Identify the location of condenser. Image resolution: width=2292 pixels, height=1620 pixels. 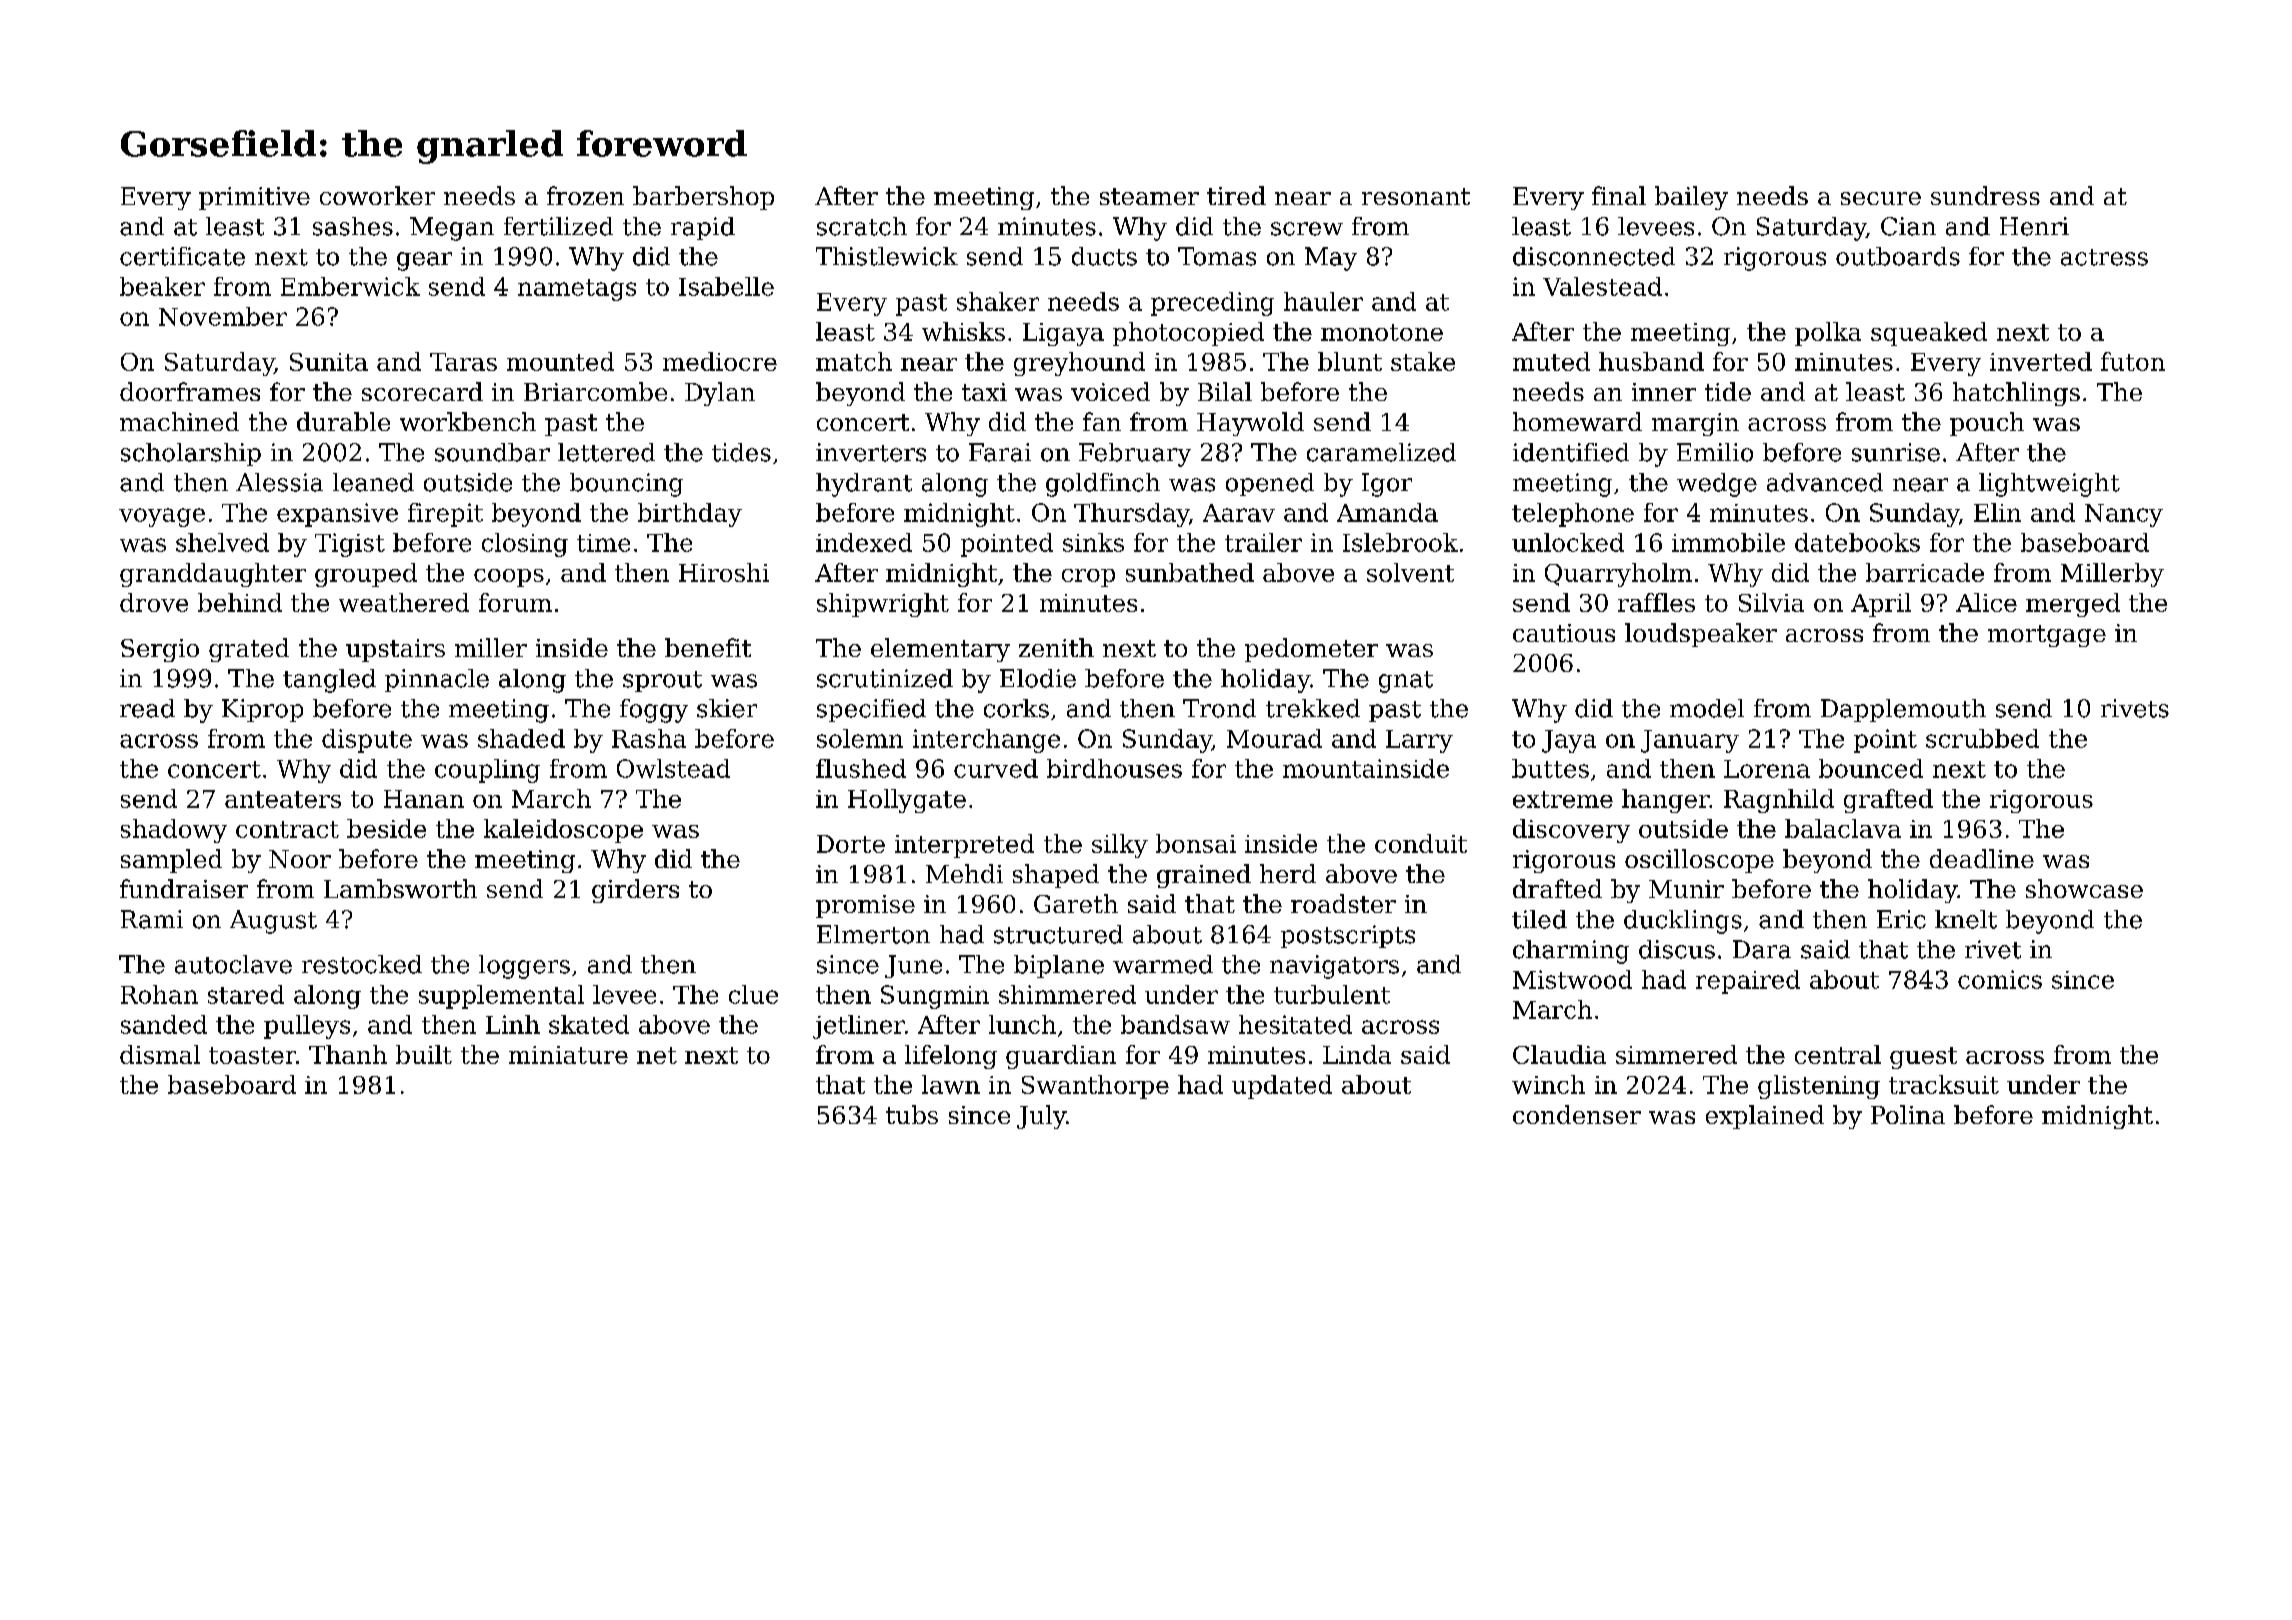
(1577, 1114).
